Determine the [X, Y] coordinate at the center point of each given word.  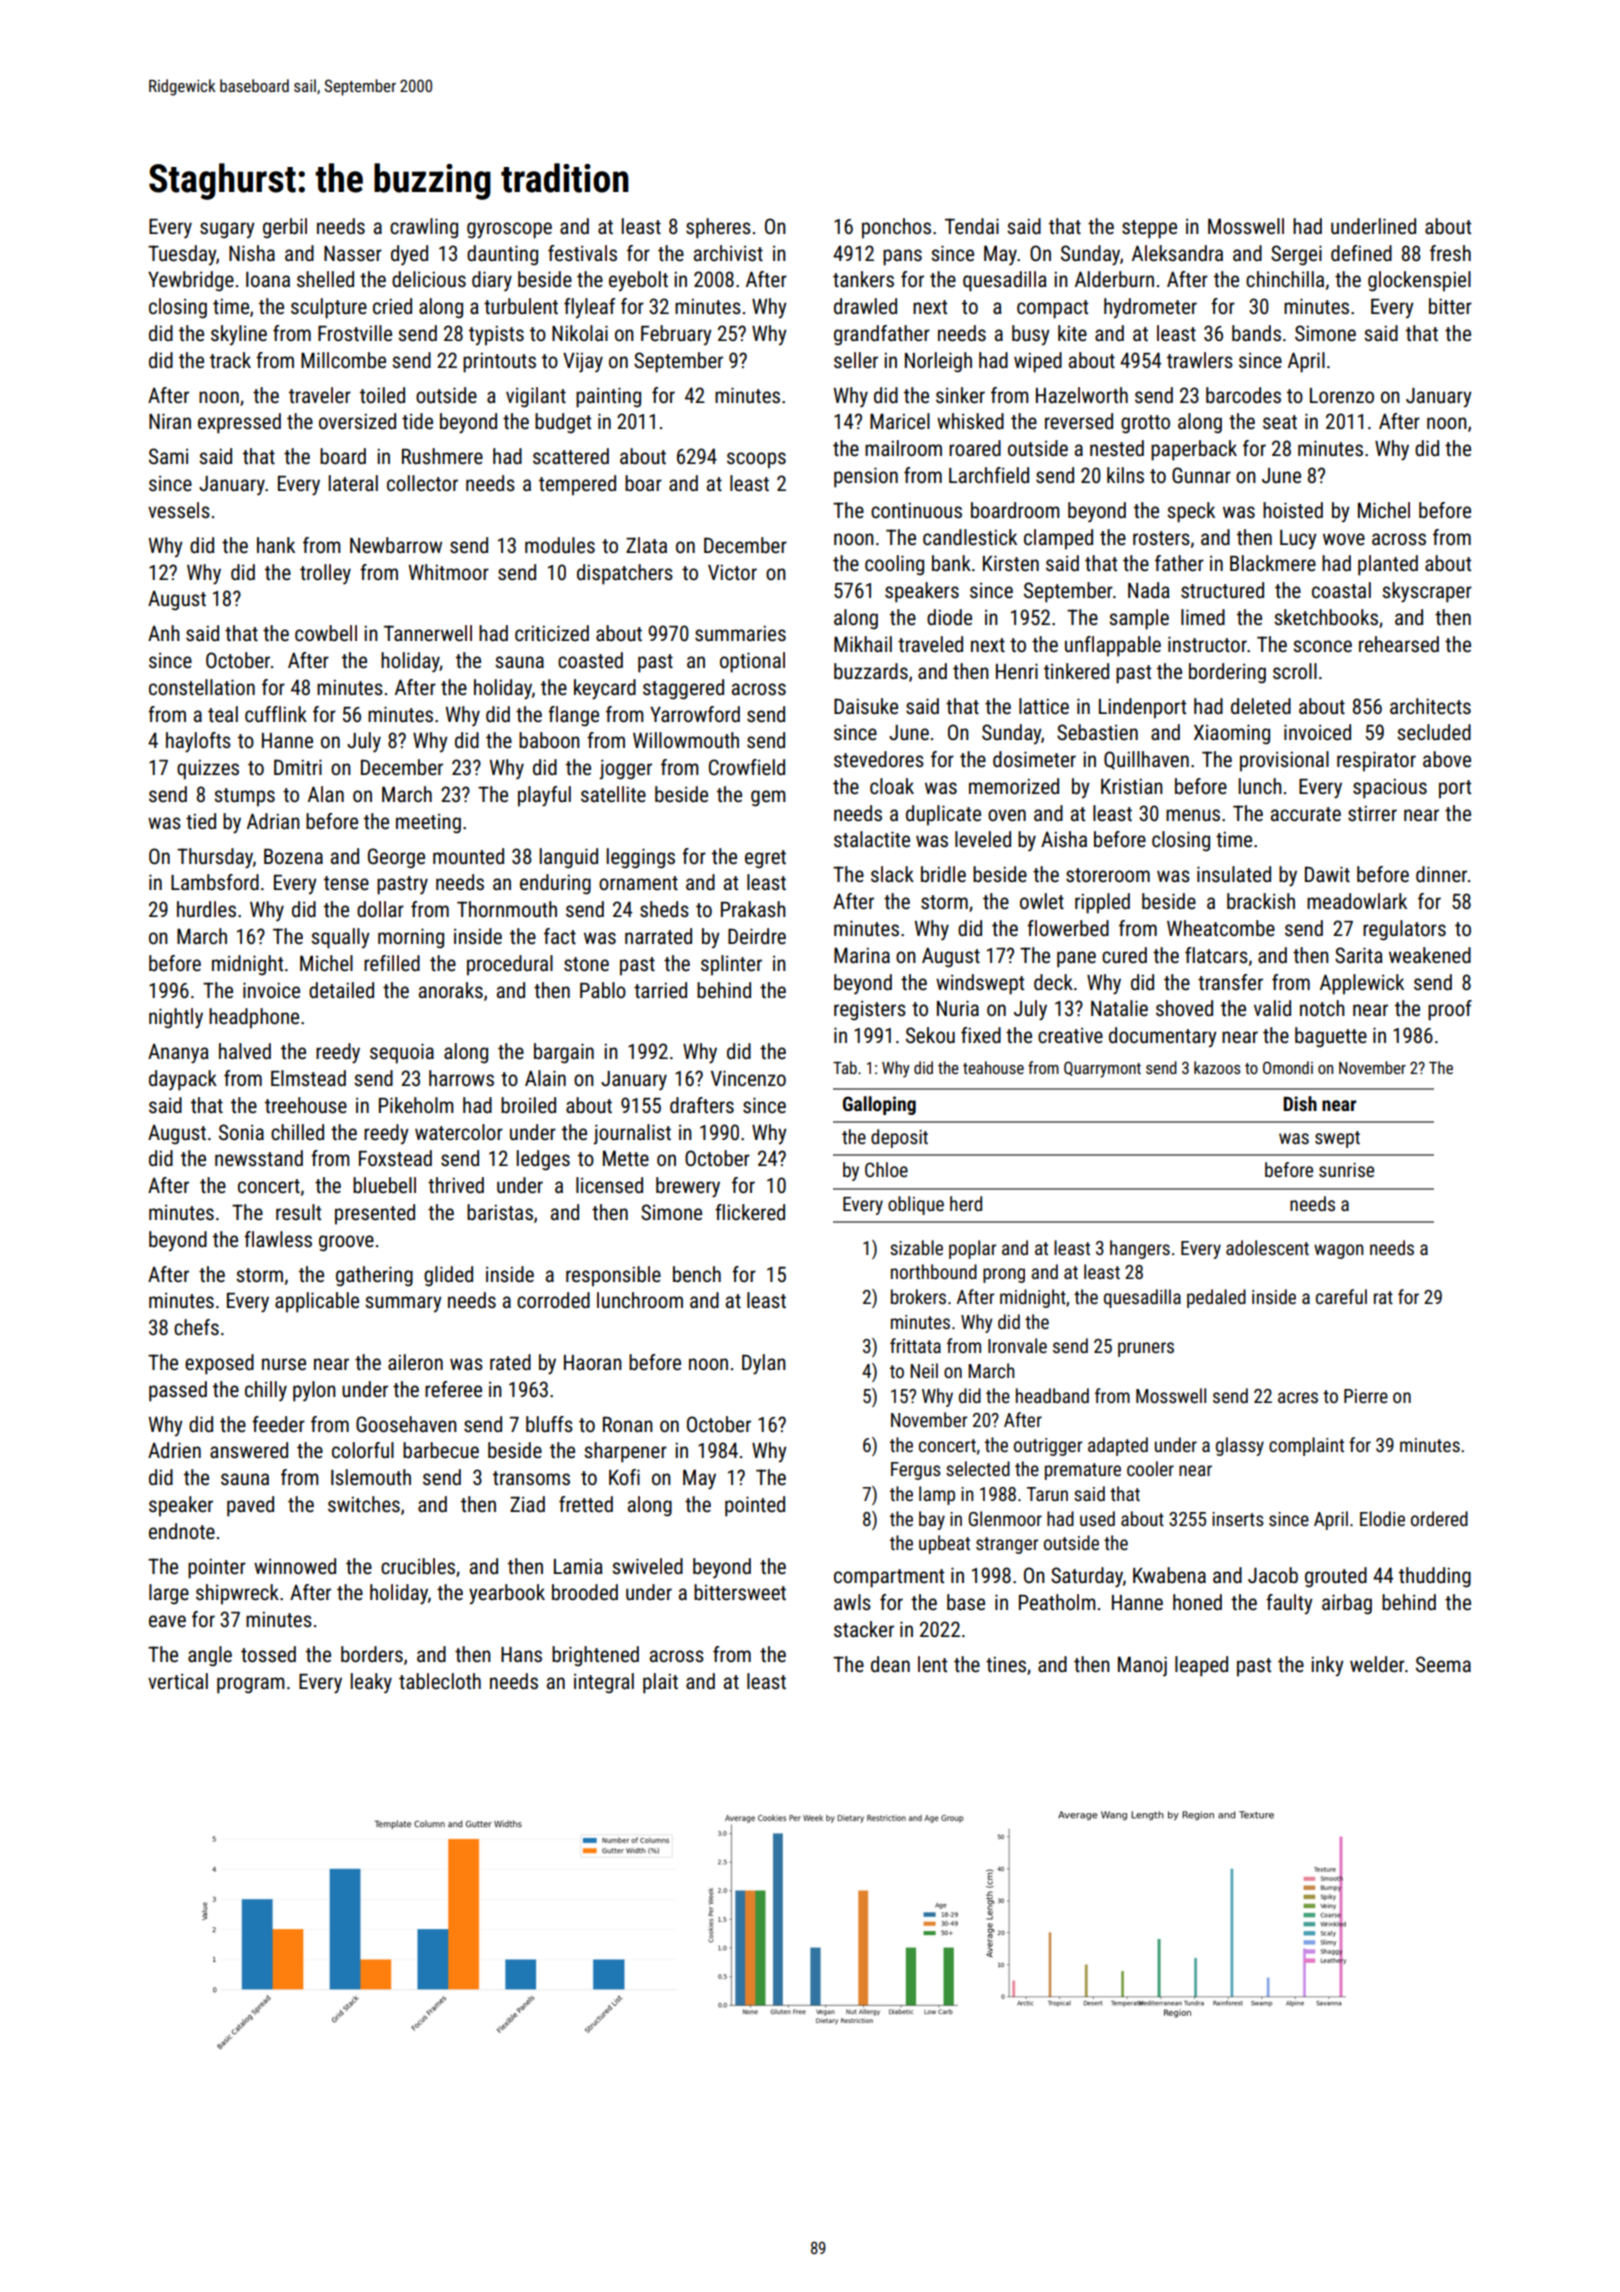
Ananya [178, 1053]
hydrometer [1150, 308]
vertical [178, 1681]
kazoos [1217, 1067]
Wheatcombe [1221, 928]
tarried [660, 990]
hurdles [206, 909]
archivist [728, 253]
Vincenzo [748, 1078]
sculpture [329, 308]
